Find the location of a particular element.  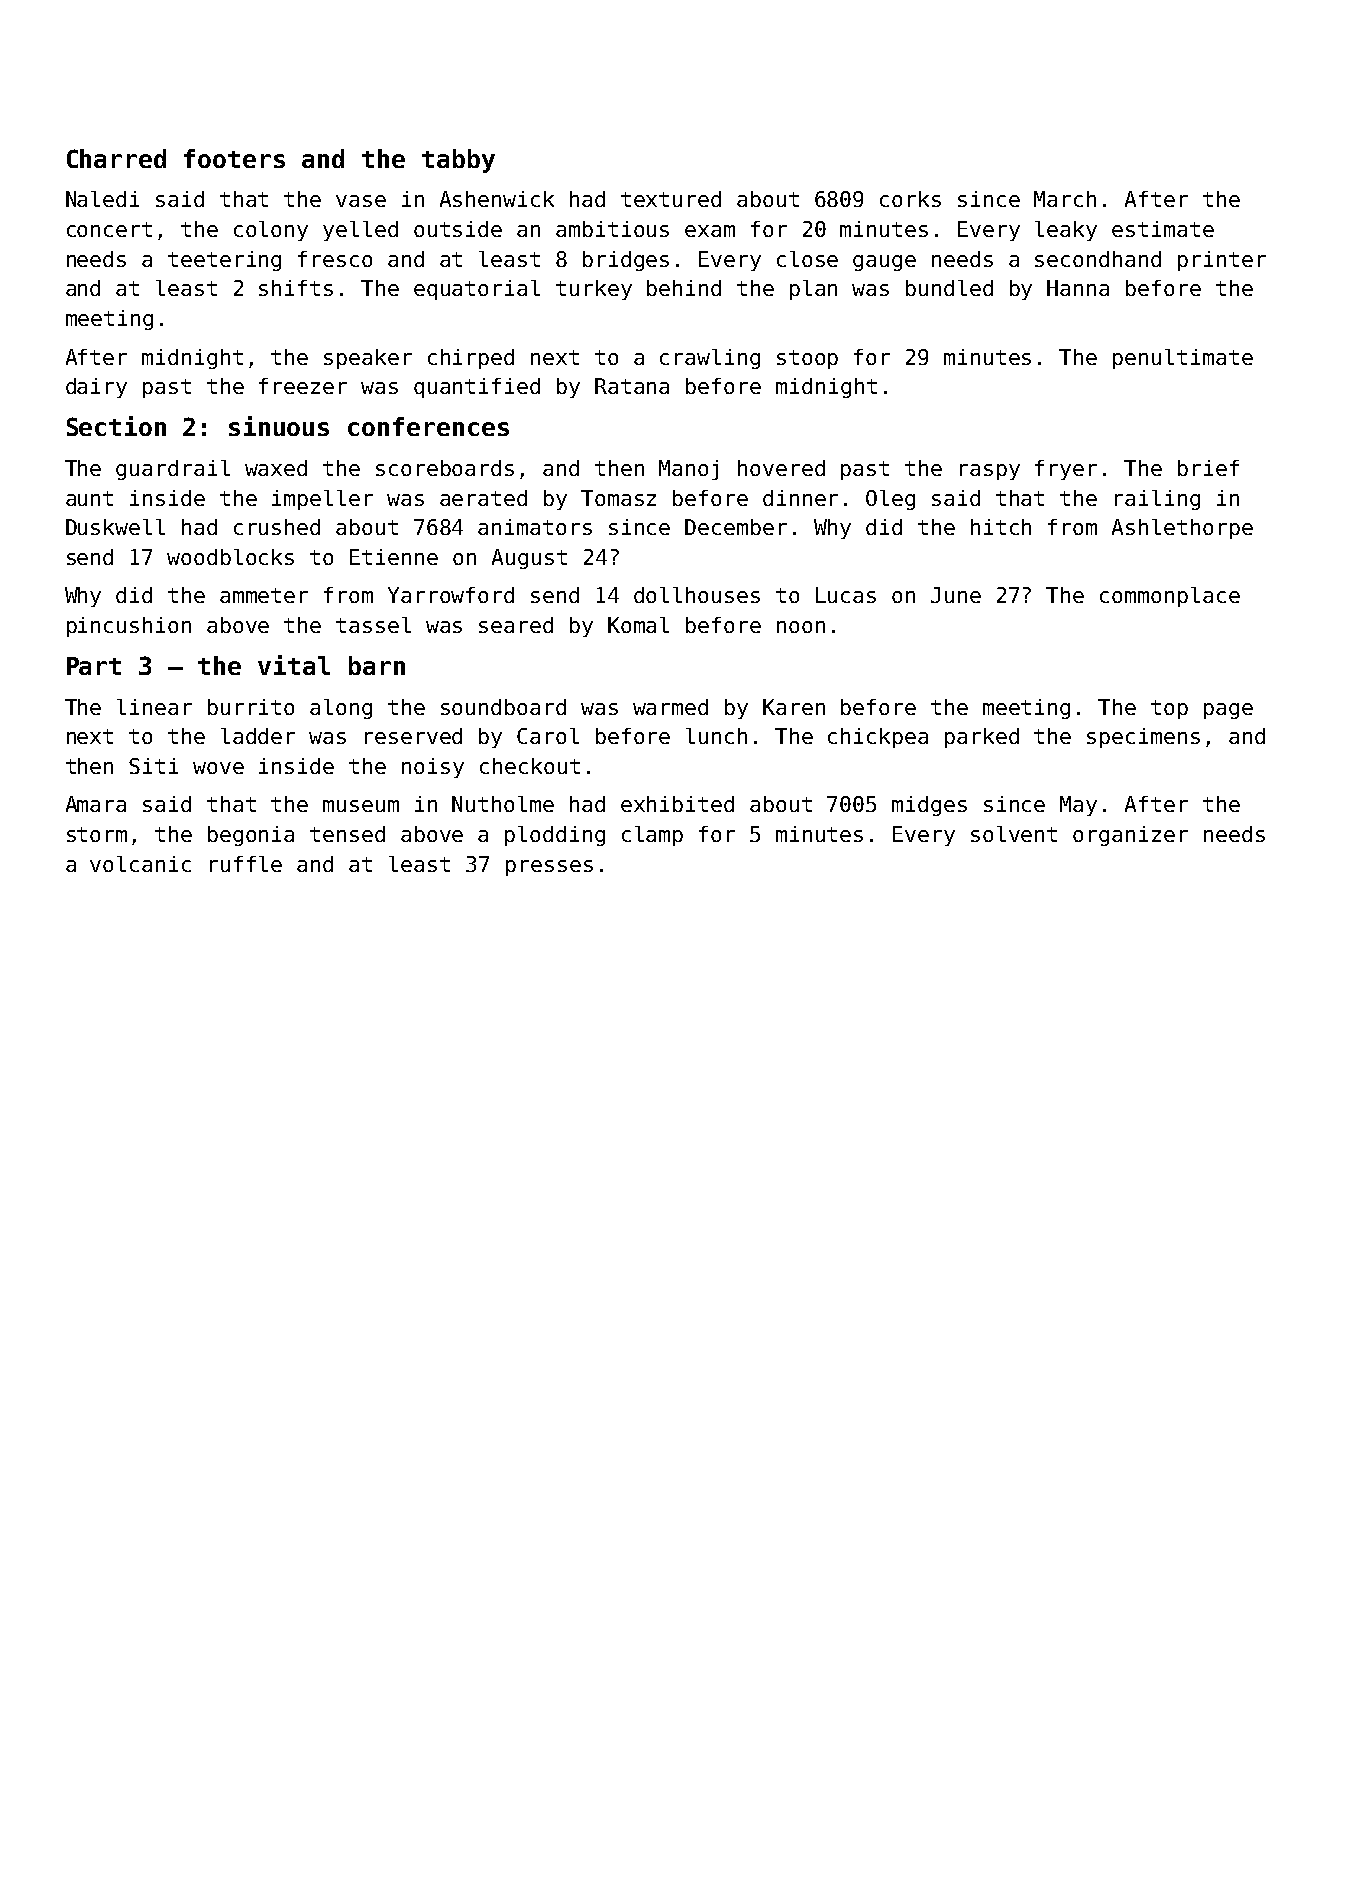

Siti is located at coordinates (153, 766).
